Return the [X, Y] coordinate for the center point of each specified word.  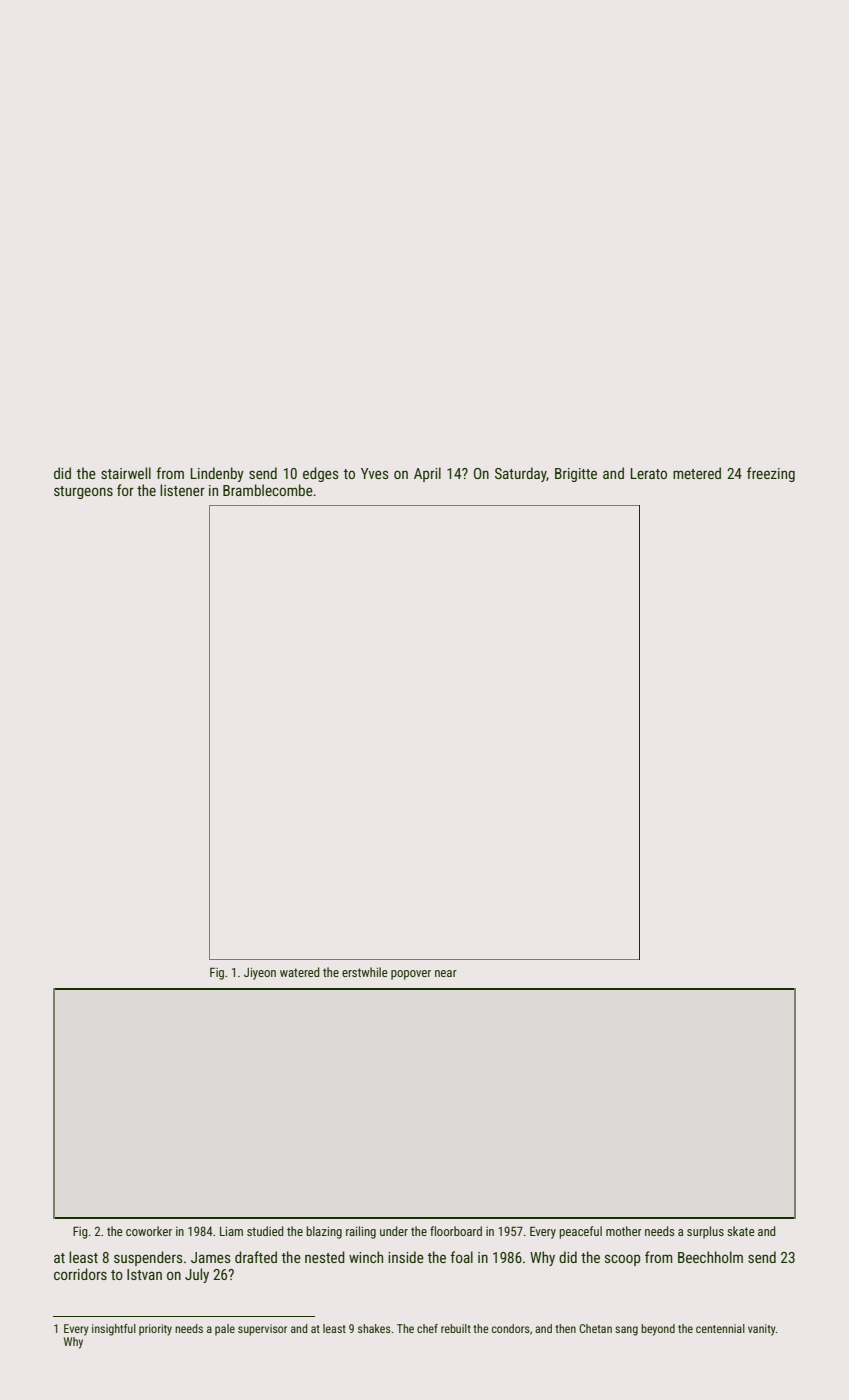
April [427, 474]
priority [155, 1330]
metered [697, 473]
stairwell [126, 473]
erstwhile [365, 972]
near [446, 973]
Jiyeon [260, 974]
